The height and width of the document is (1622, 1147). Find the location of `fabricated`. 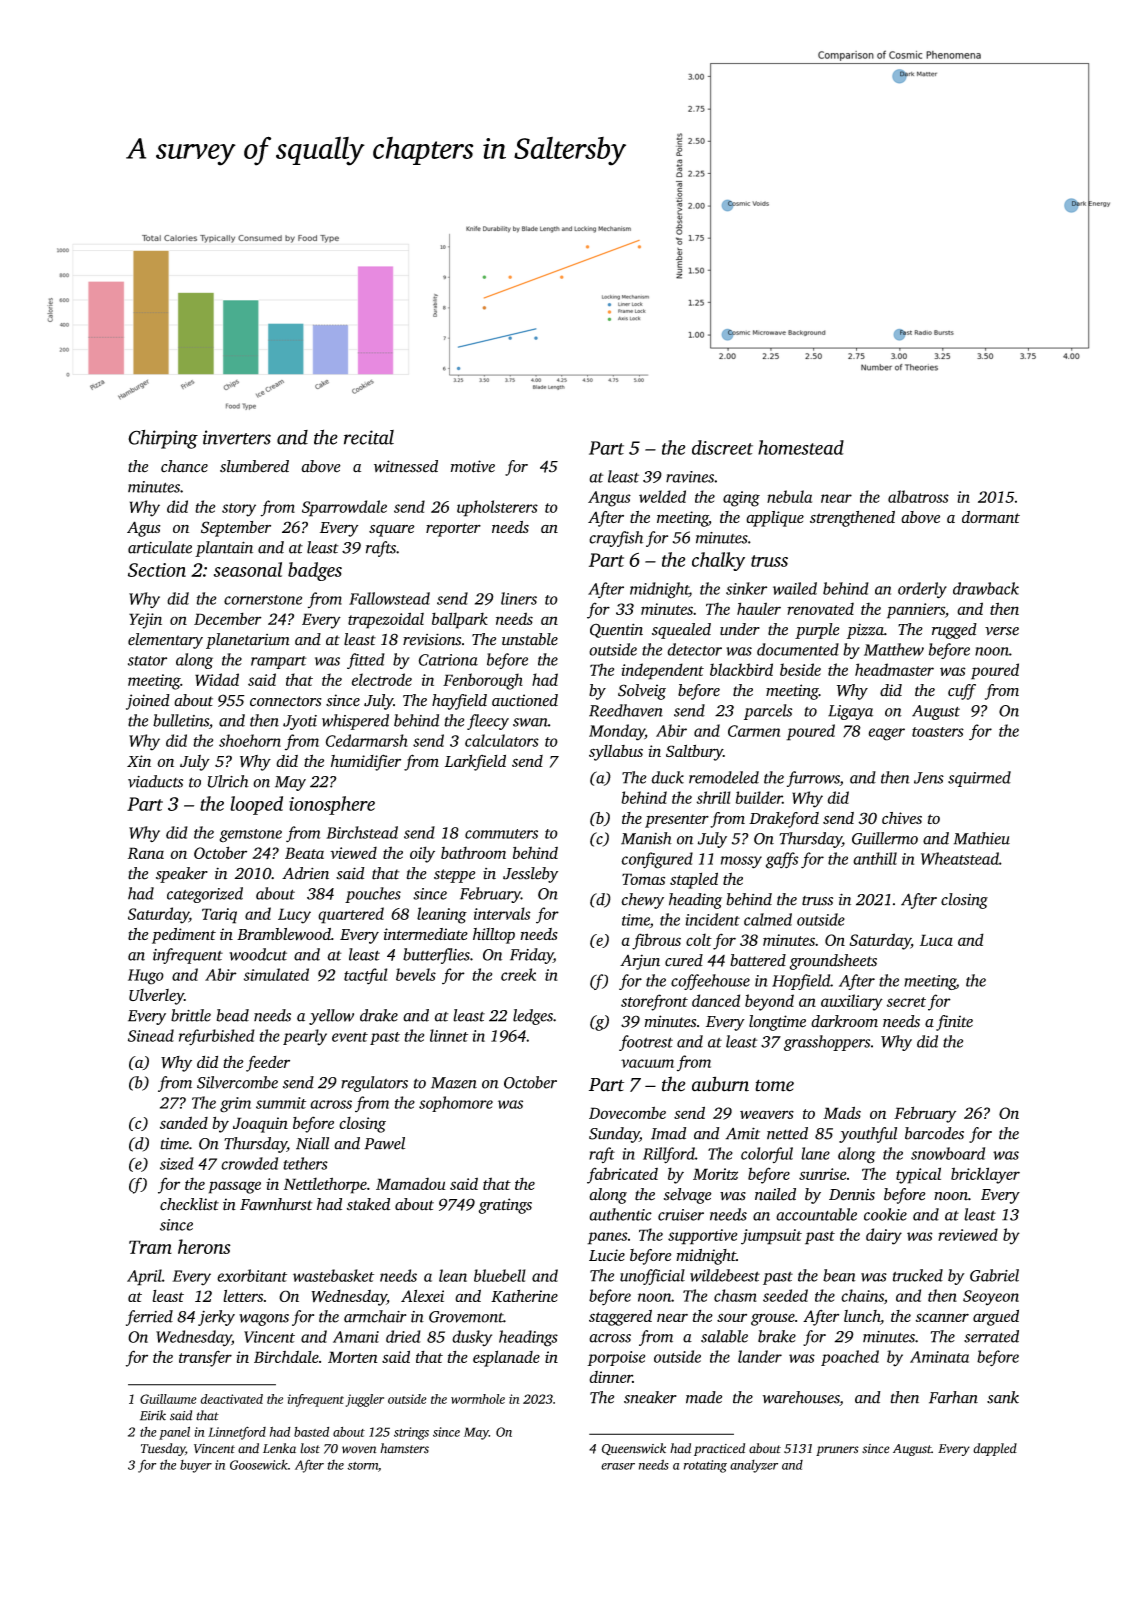

fabricated is located at coordinates (622, 1175).
